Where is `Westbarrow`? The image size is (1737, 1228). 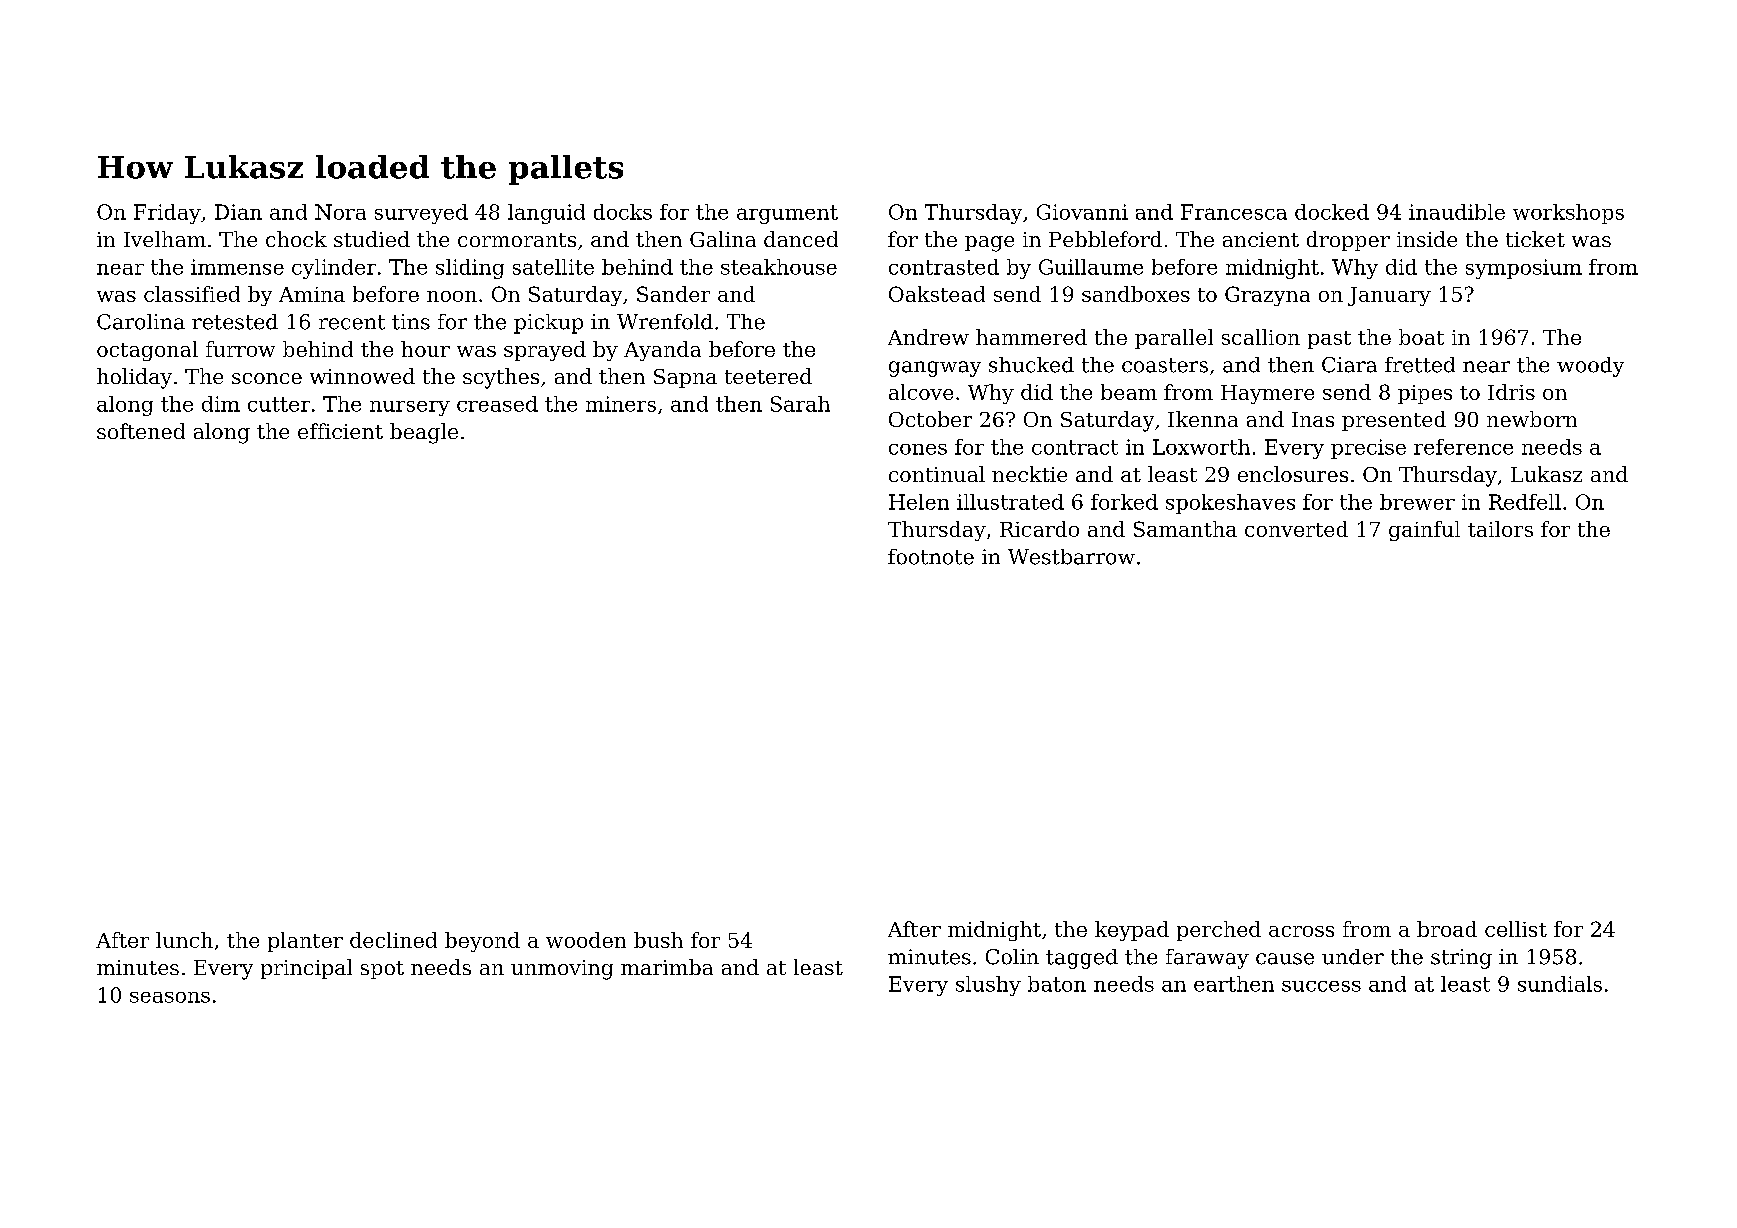 Westbarrow is located at coordinates (1071, 557).
